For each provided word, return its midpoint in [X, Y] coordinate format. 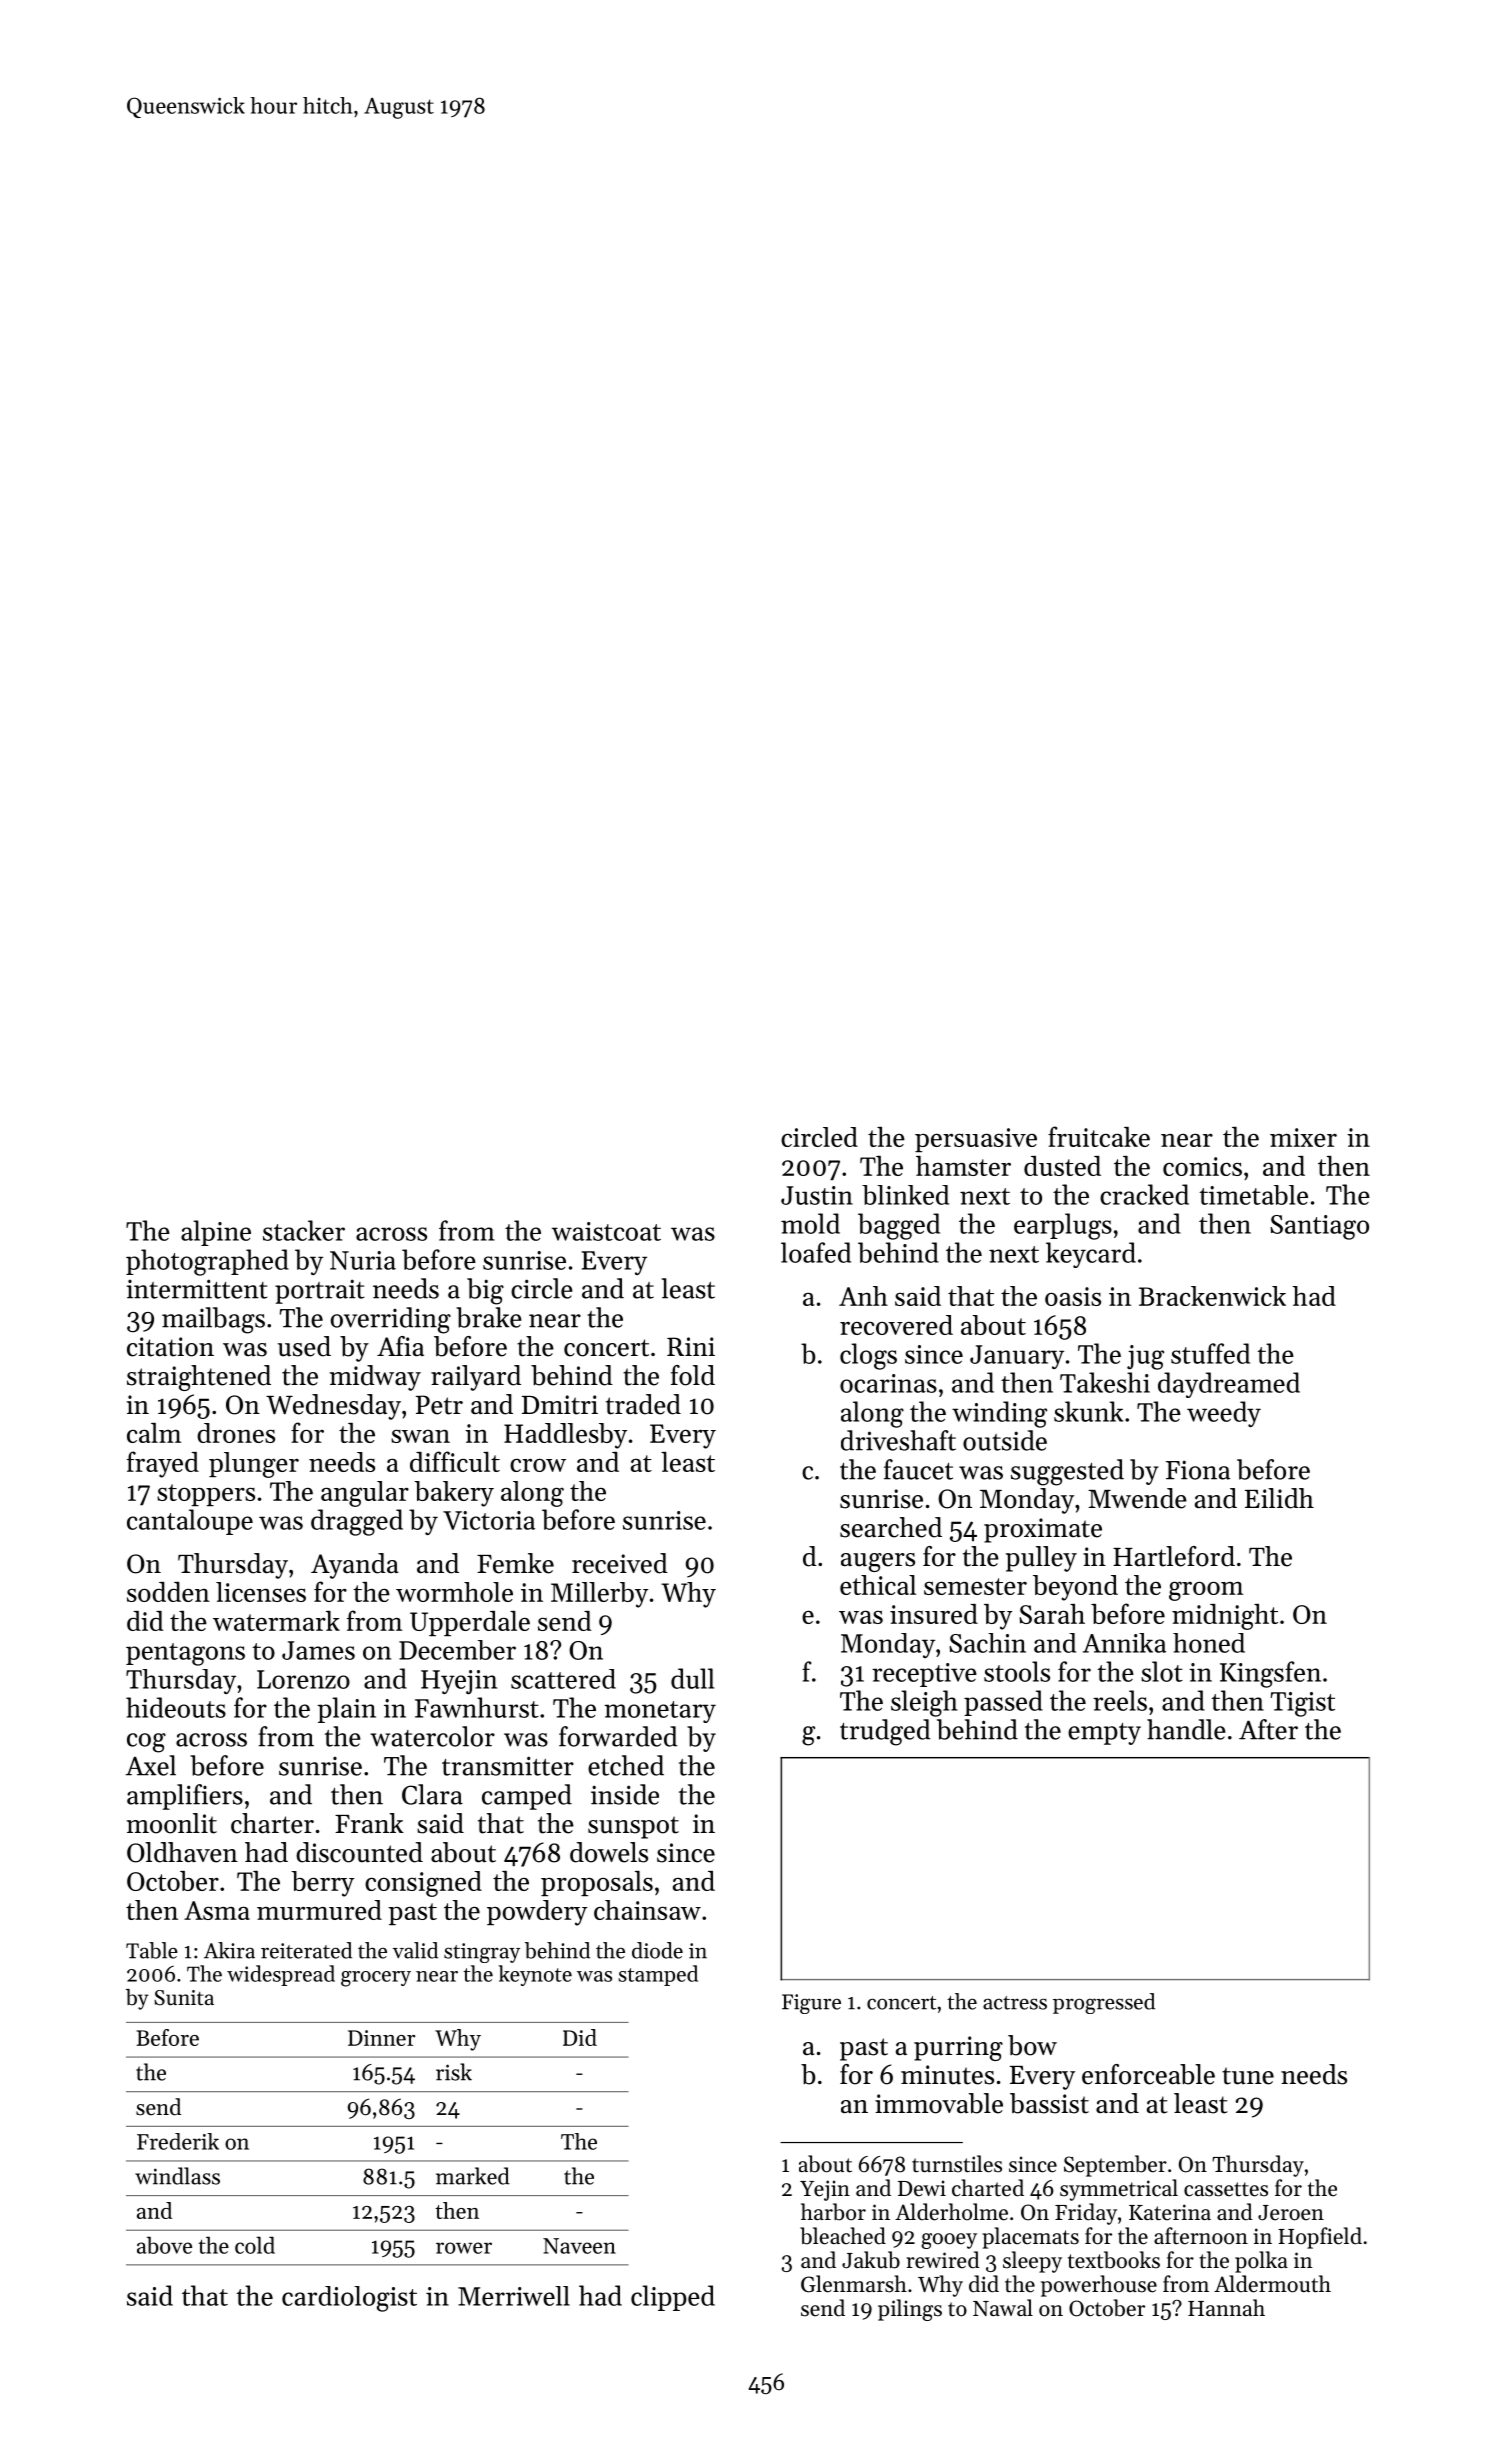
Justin [817, 1195]
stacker [304, 1230]
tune [1248, 2076]
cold [255, 2245]
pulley [1041, 1559]
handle [1186, 1729]
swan [420, 1436]
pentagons [185, 1654]
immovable [939, 2103]
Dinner [381, 2038]
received [620, 1563]
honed [1209, 1643]
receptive [924, 1675]
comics [1202, 1166]
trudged [885, 1732]
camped [527, 1797]
